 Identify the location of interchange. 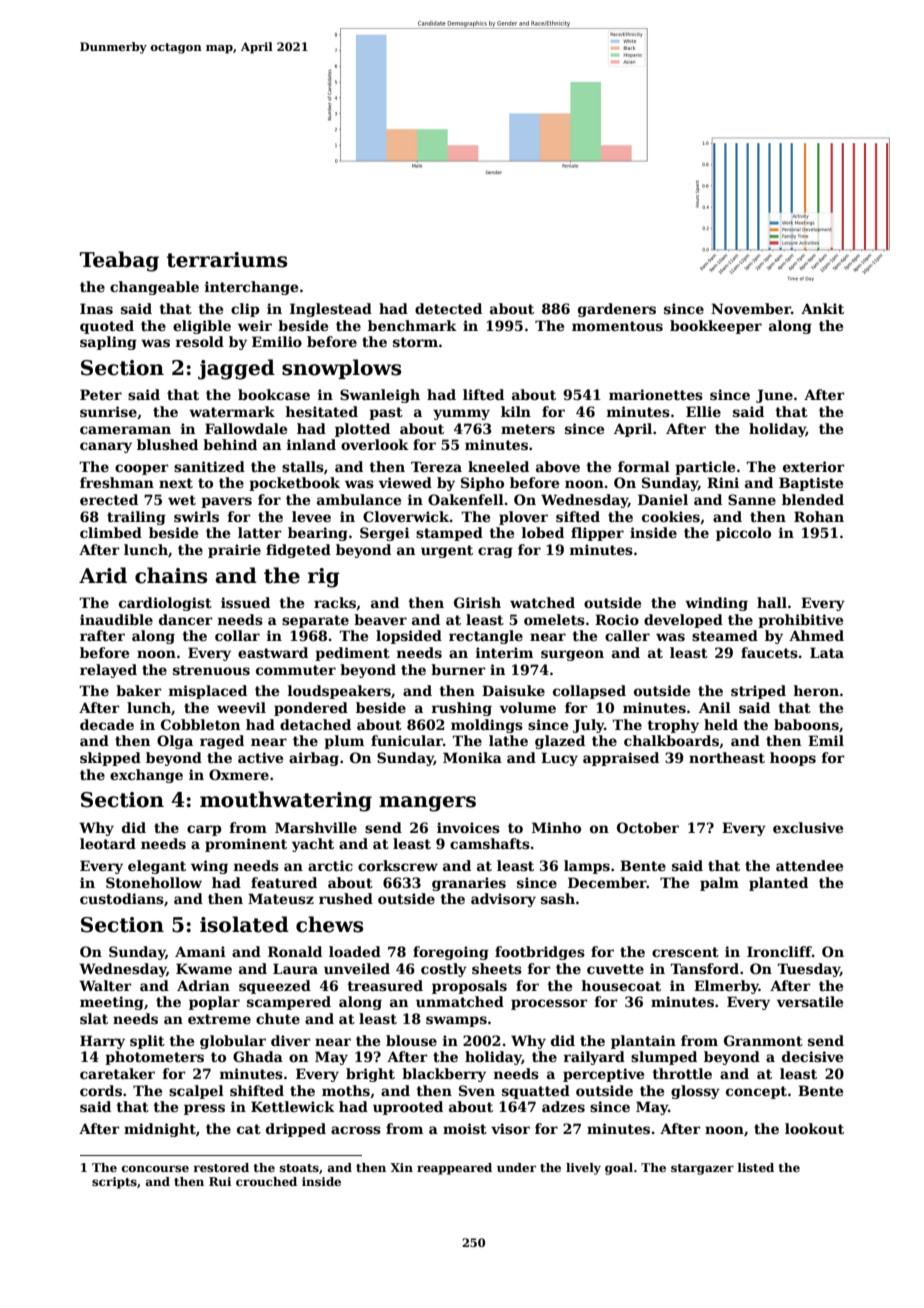
(251, 288).
